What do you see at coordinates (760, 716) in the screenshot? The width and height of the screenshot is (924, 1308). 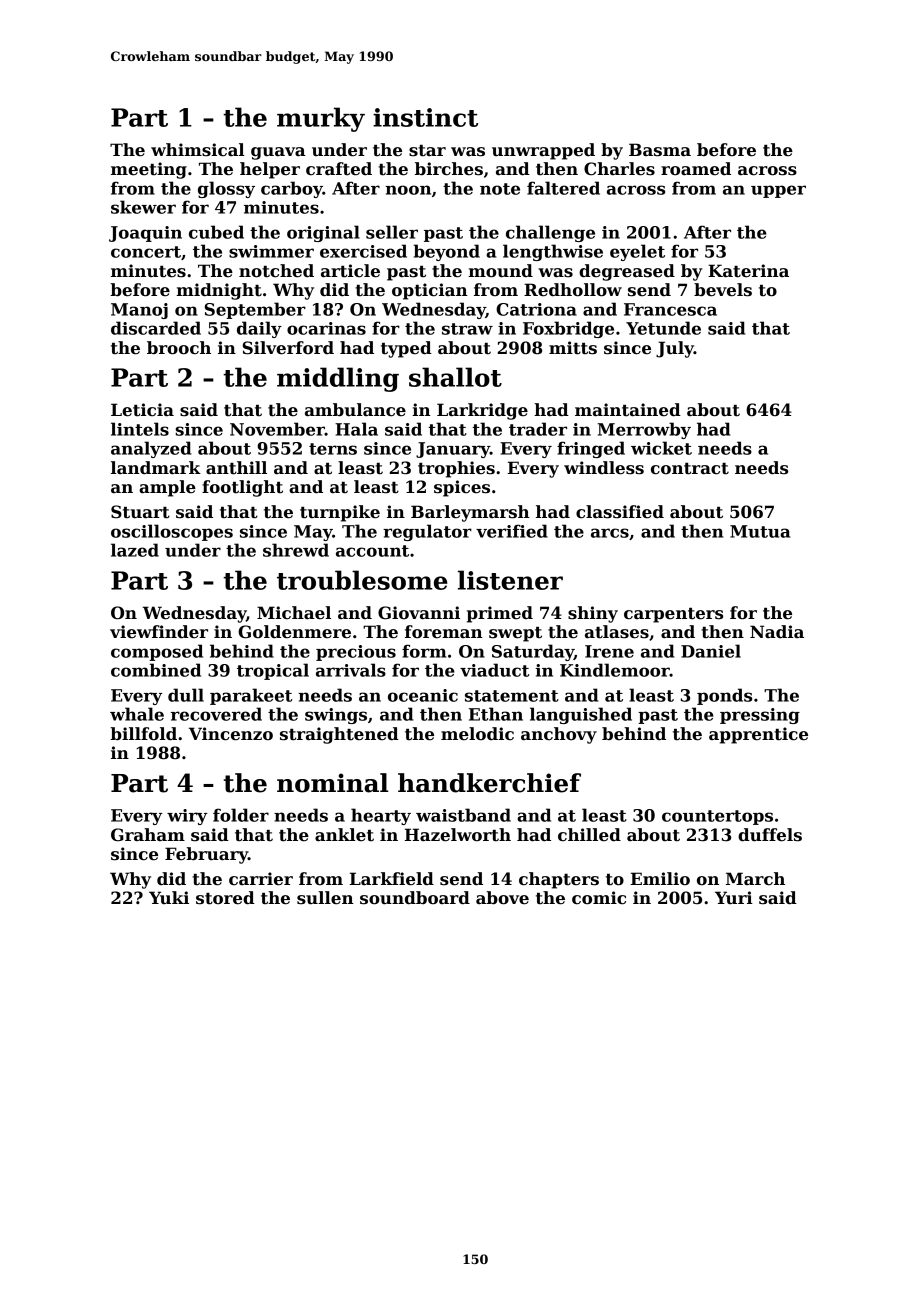 I see `pressing` at bounding box center [760, 716].
